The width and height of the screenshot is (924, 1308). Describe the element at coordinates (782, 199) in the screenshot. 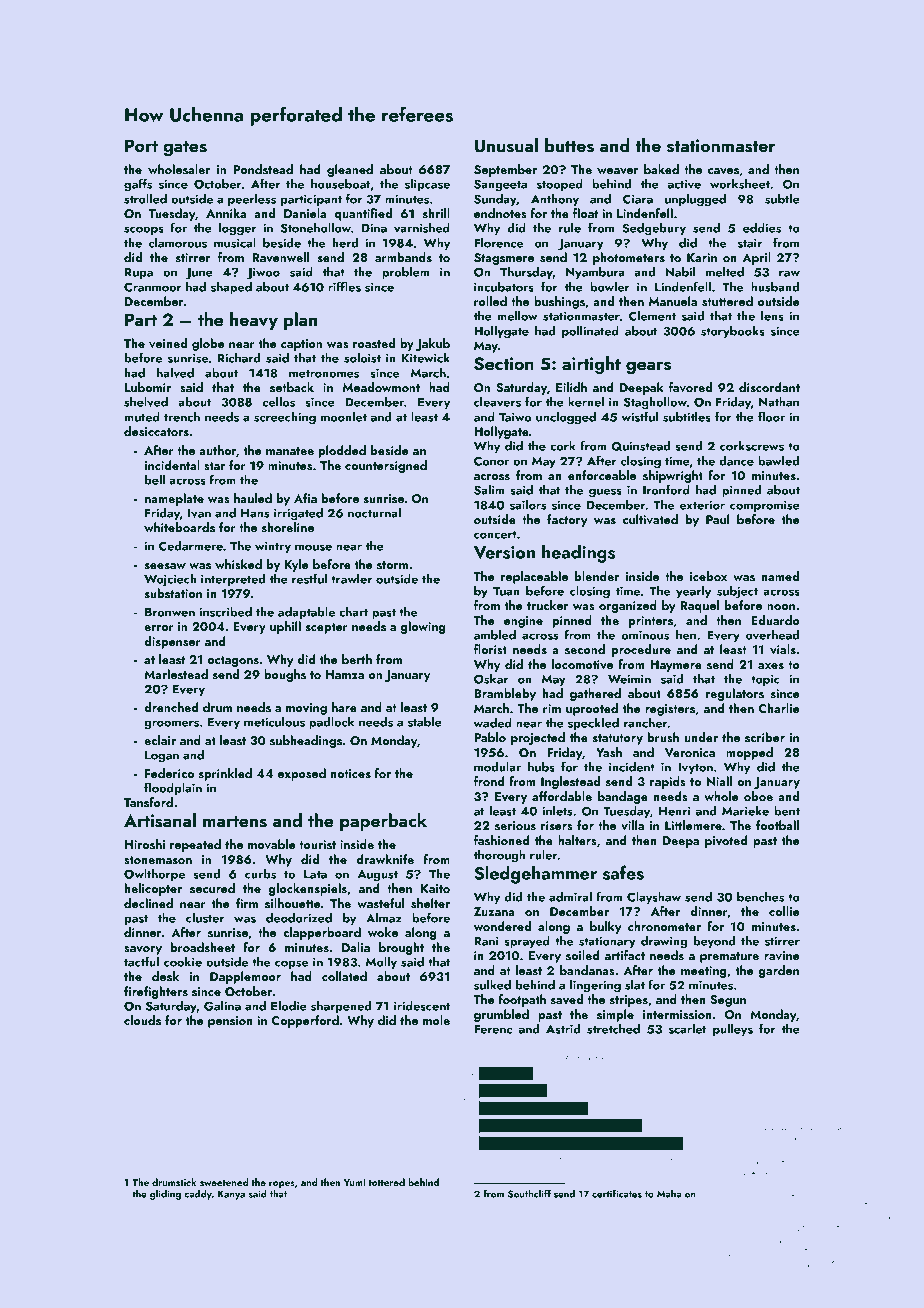

I see `subtle` at that location.
